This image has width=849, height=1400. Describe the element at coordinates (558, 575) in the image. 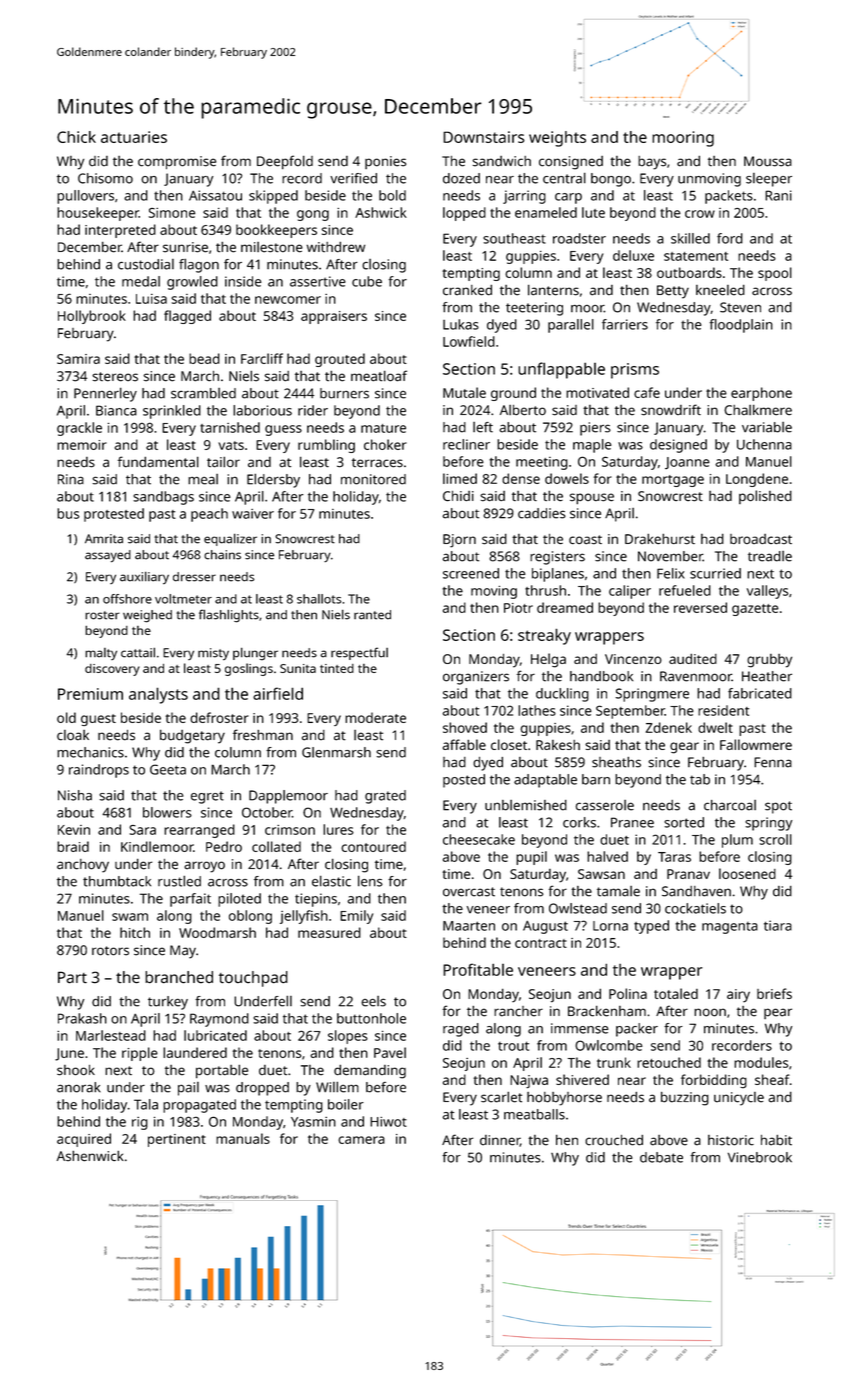

I see `biplanes` at that location.
